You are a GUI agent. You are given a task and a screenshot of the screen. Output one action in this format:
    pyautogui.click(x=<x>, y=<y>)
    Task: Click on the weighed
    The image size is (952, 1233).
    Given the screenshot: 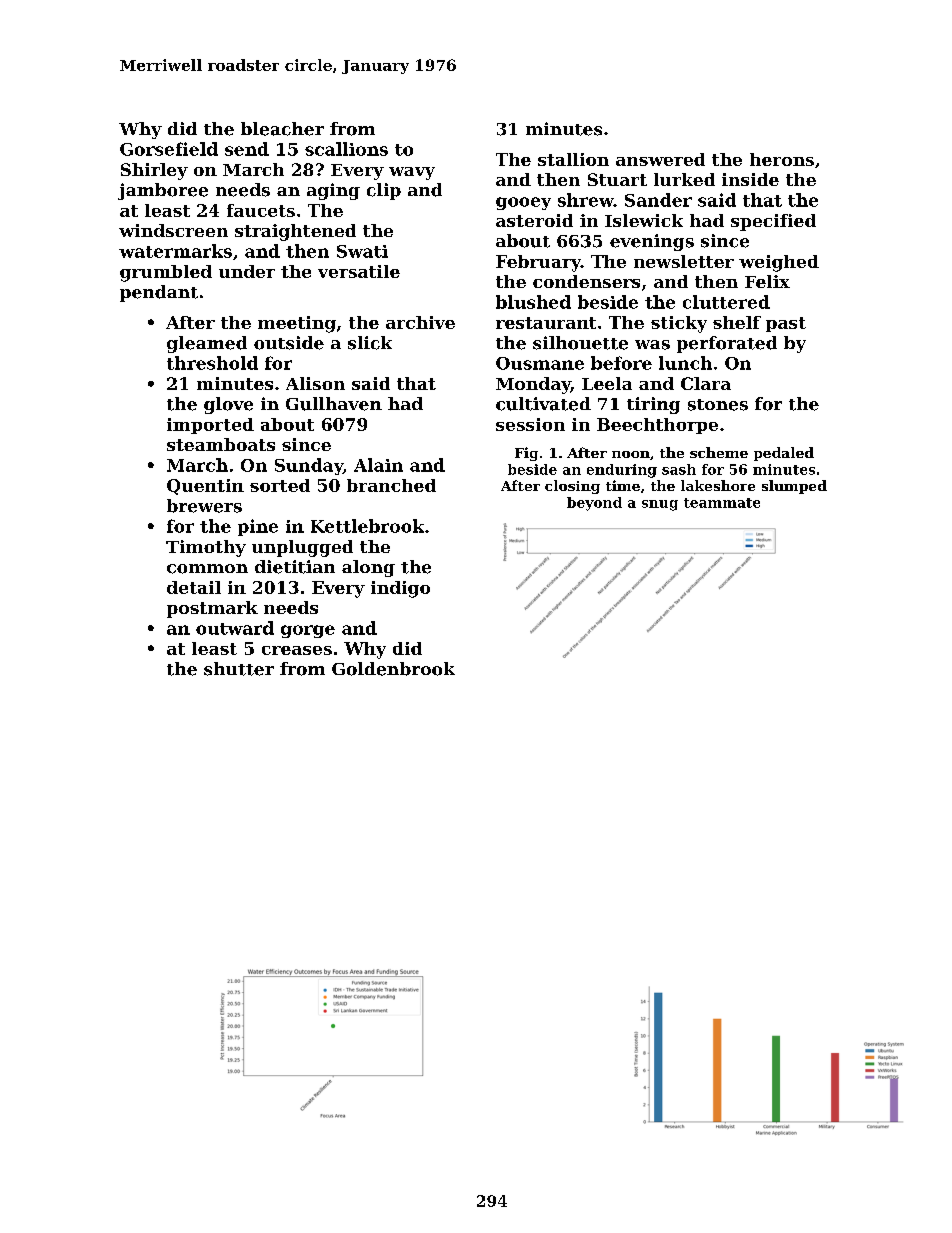 What is the action you would take?
    pyautogui.click(x=779, y=263)
